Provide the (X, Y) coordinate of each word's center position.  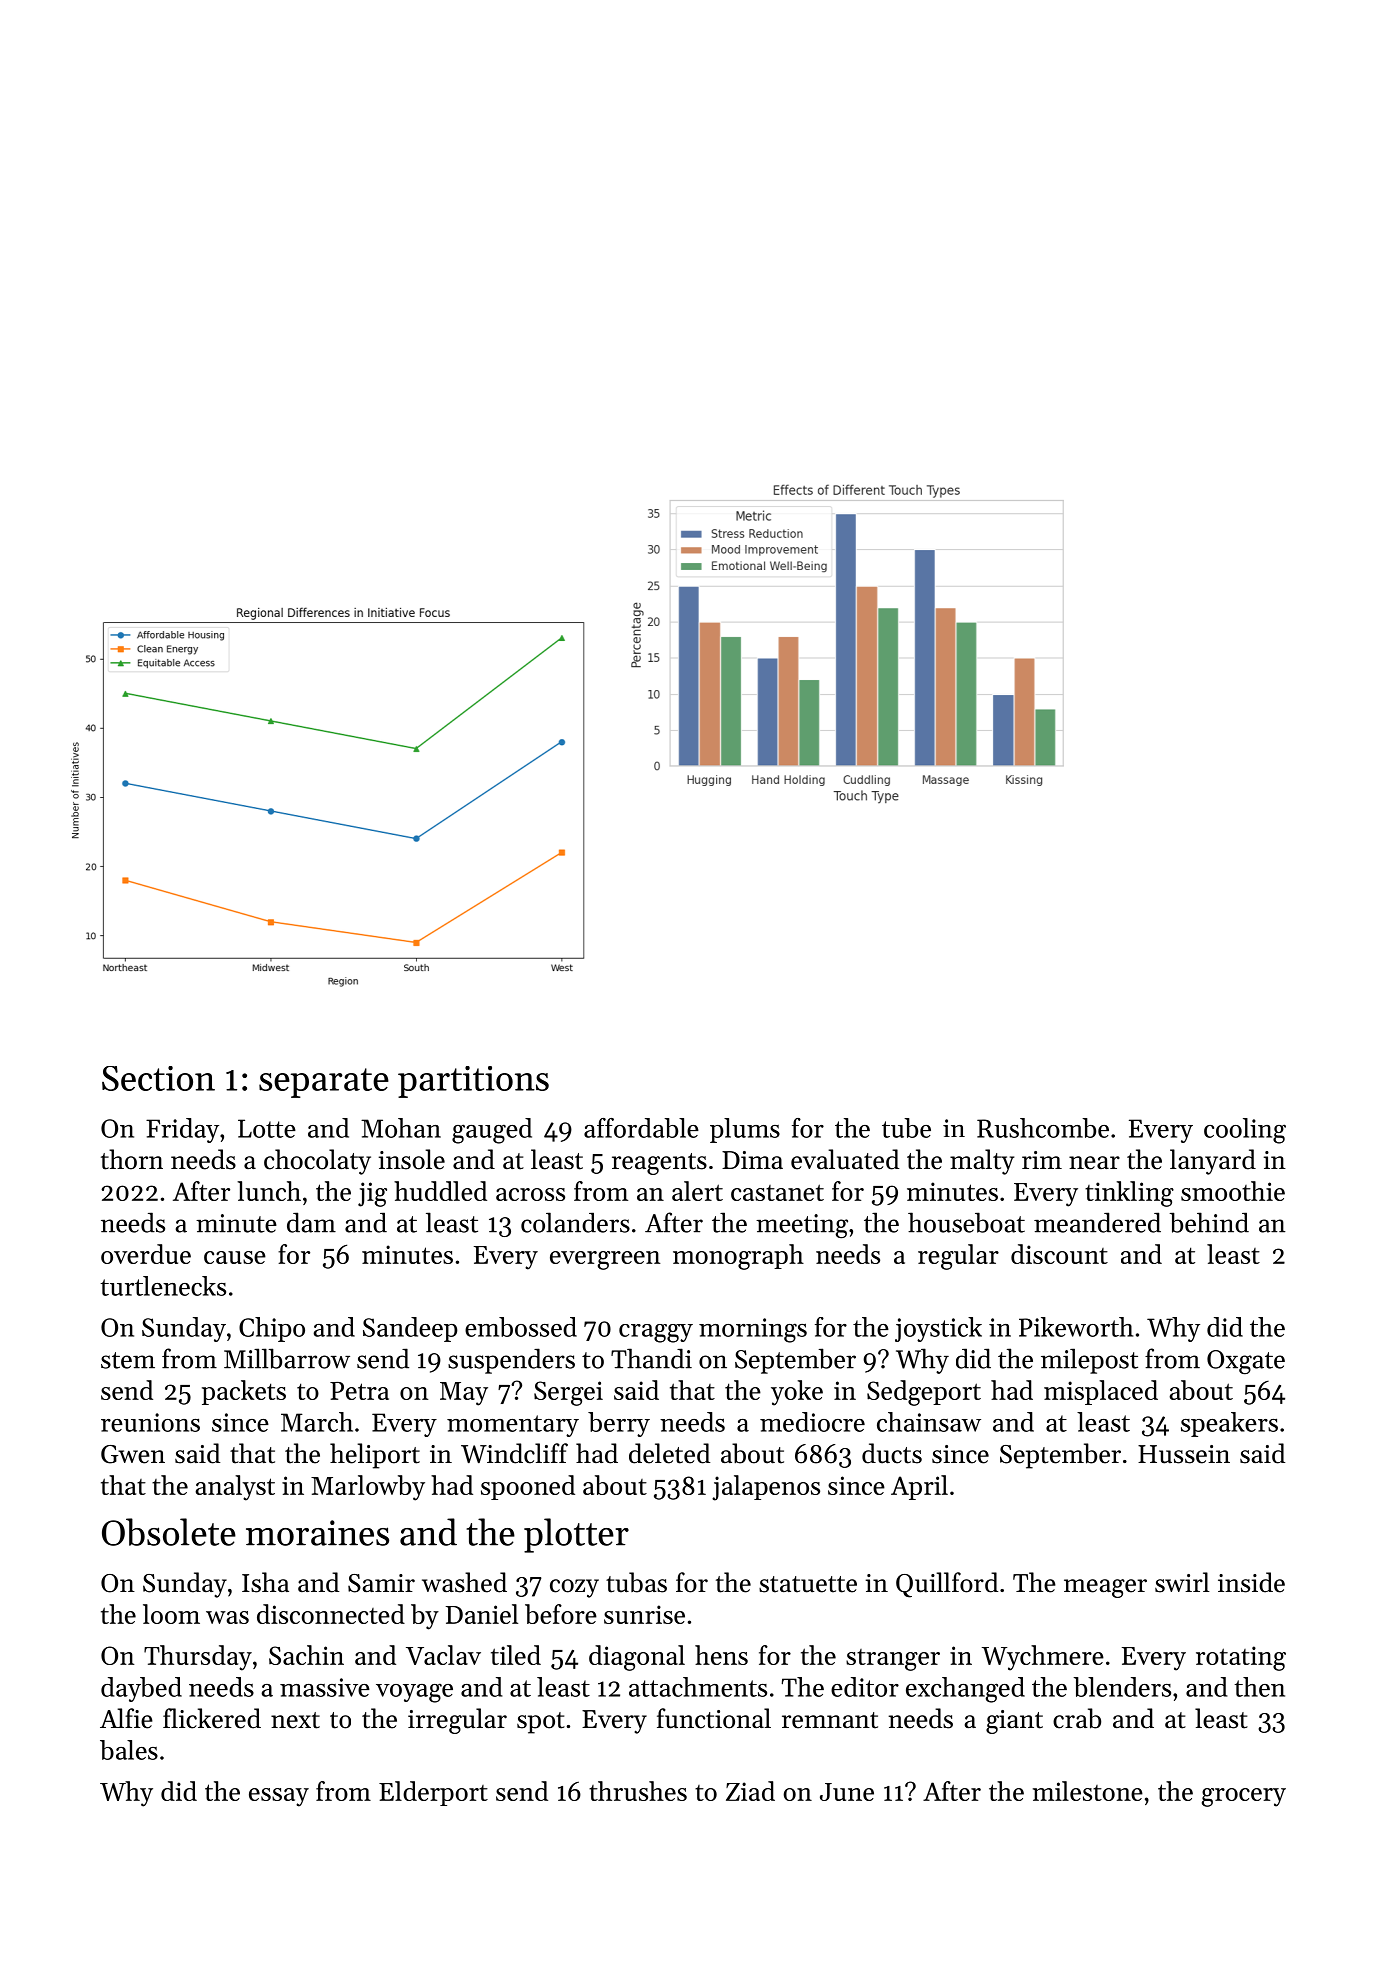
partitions (473, 1082)
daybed (141, 1689)
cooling (1245, 1131)
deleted (669, 1453)
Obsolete (169, 1532)
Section (158, 1078)
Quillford (947, 1585)
